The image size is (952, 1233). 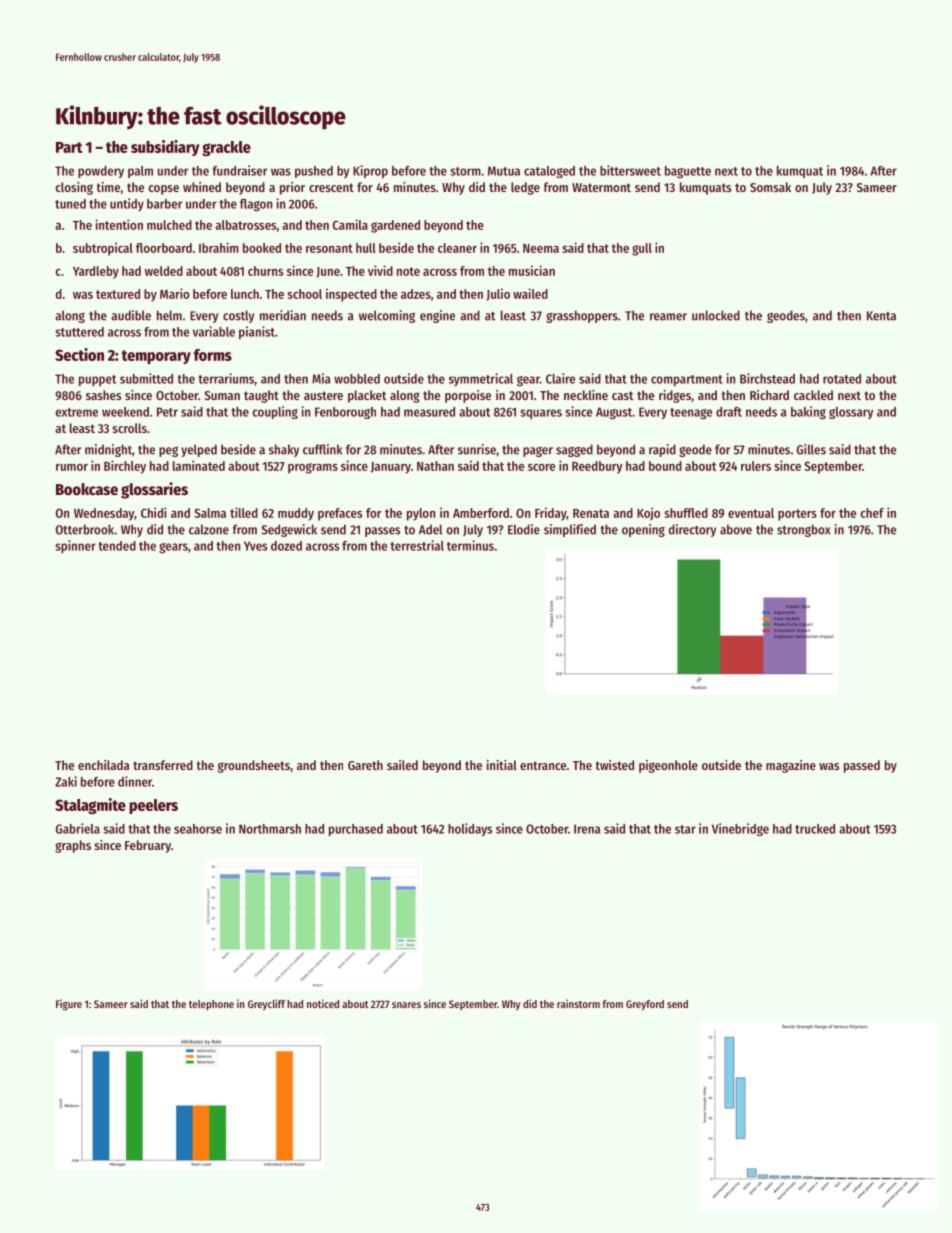 I want to click on subsidiary, so click(x=165, y=148).
